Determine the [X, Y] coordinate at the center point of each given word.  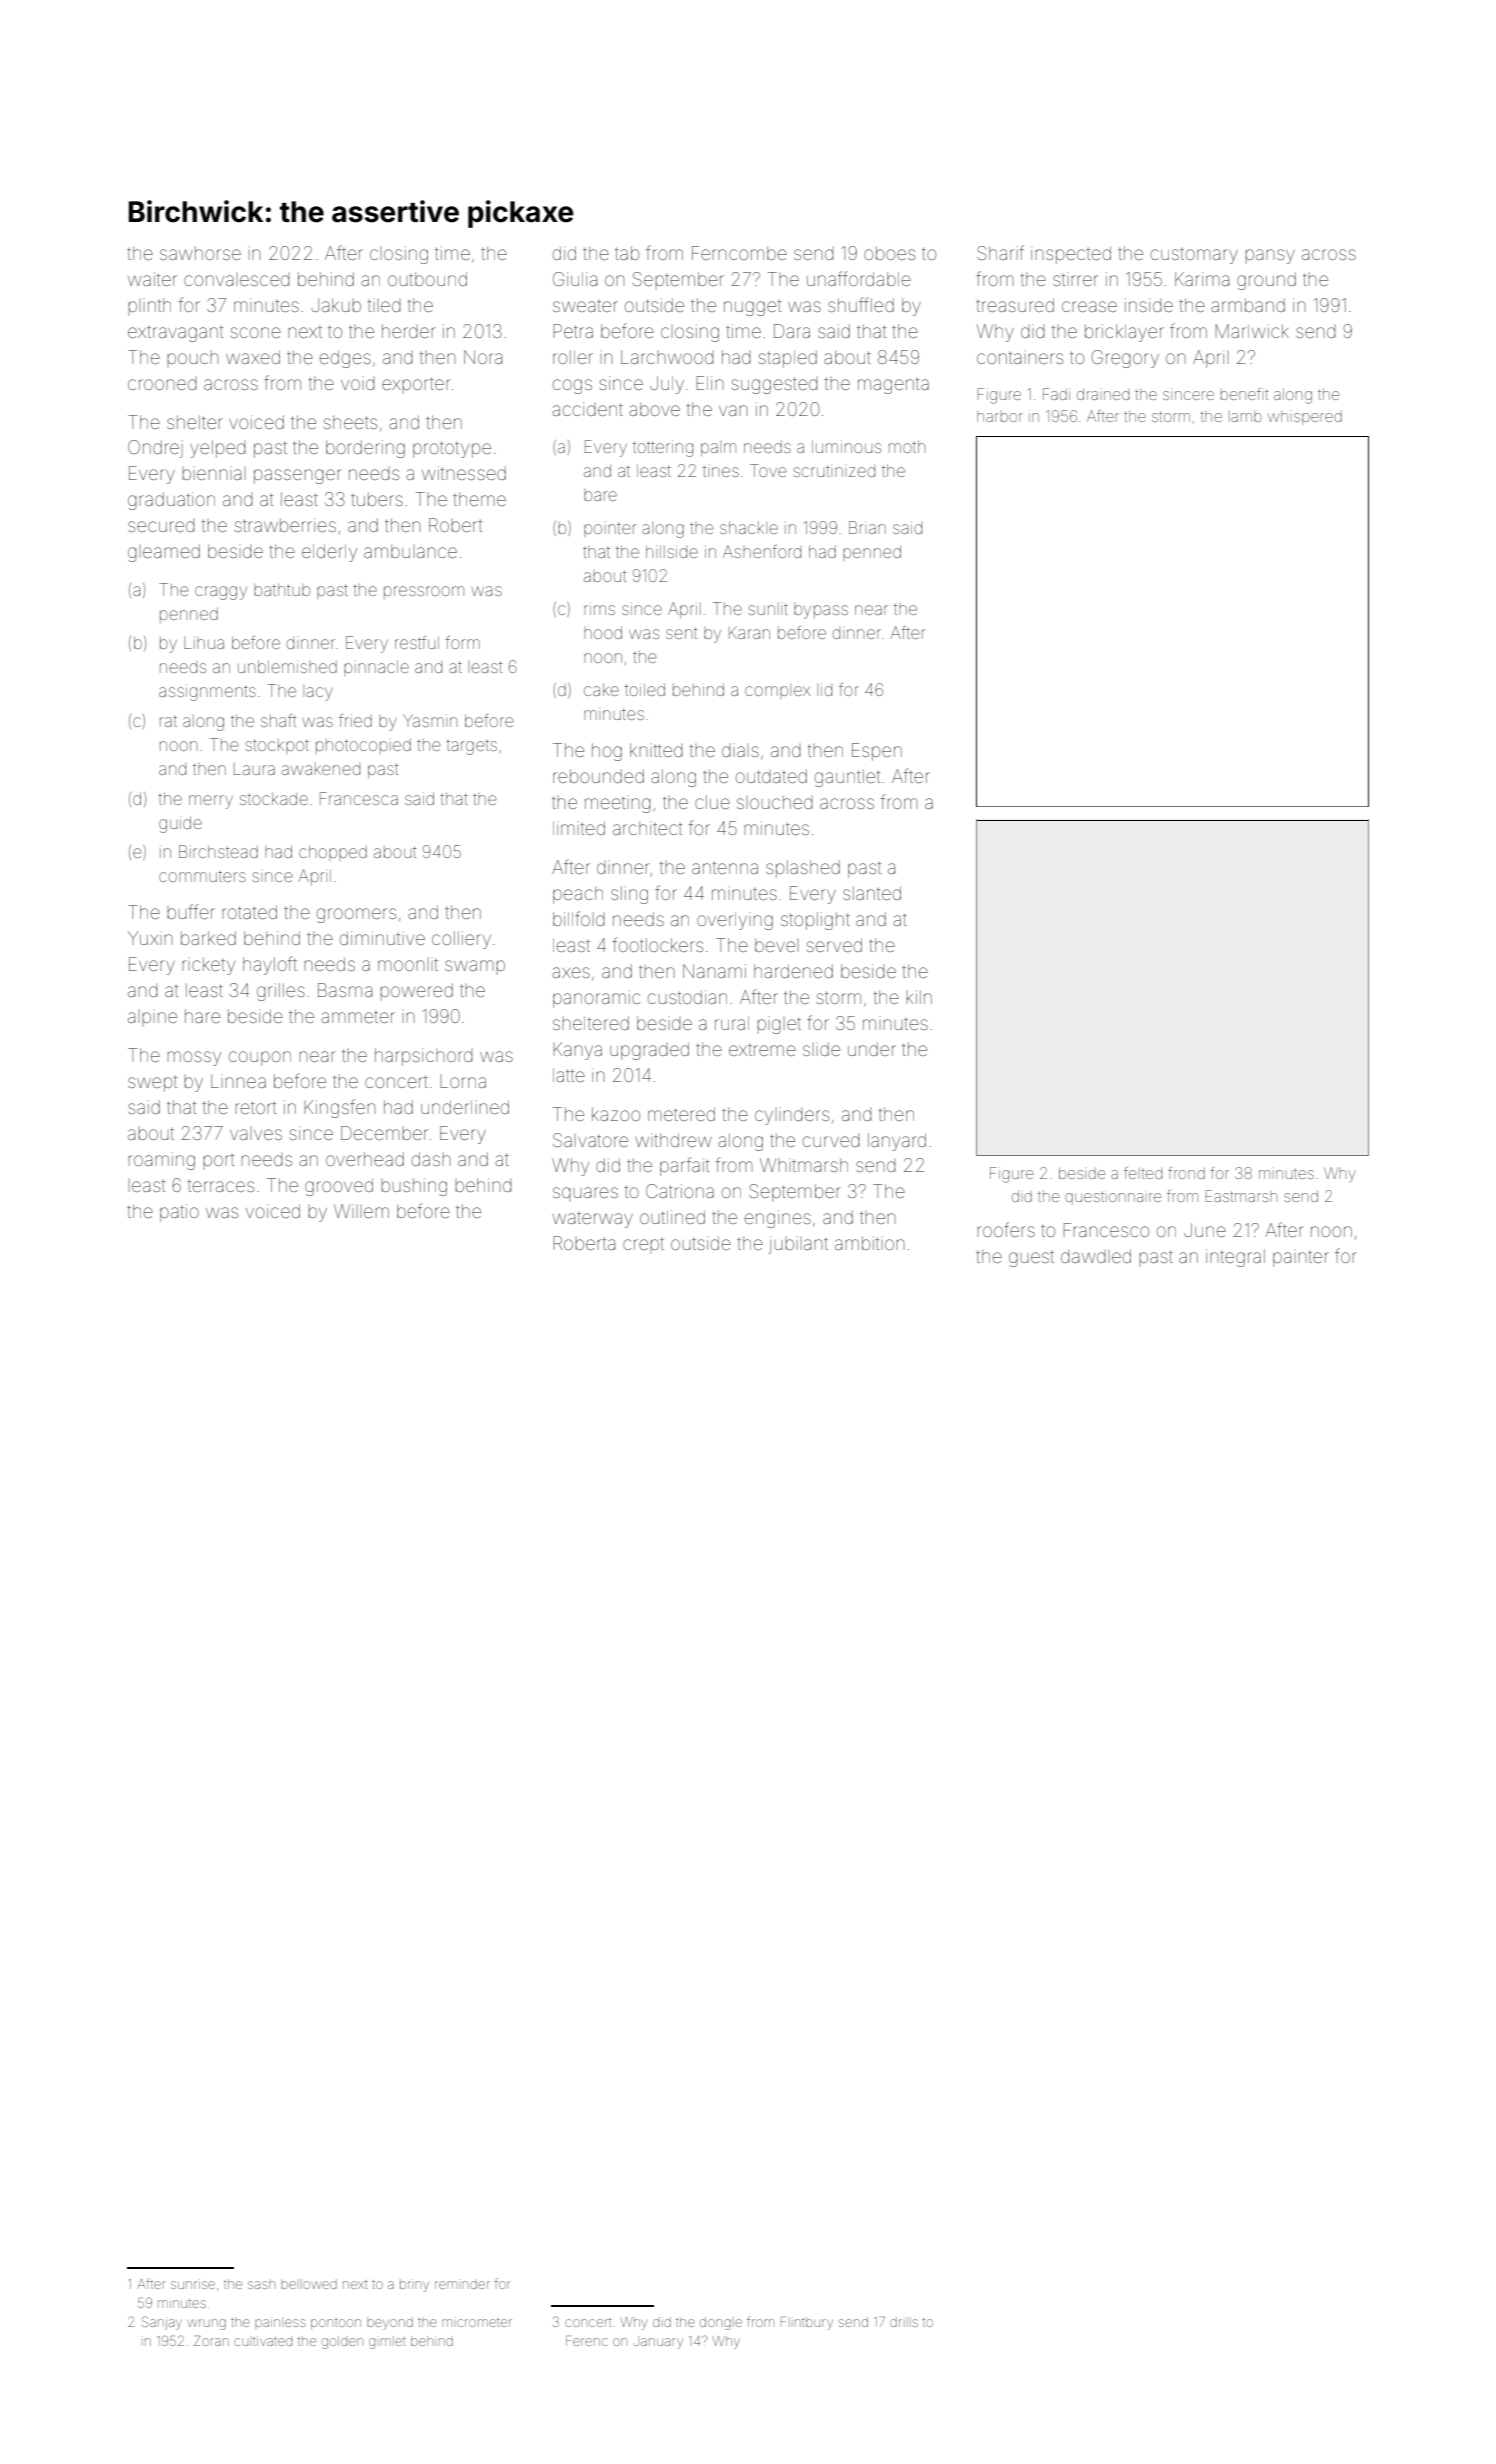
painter [1301, 1258]
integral [1235, 1258]
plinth [149, 306]
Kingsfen [339, 1108]
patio [179, 1213]
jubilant [798, 1245]
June [1205, 1230]
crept [643, 1245]
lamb [1246, 416]
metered [681, 1114]
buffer [191, 911]
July [667, 385]
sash [261, 2285]
